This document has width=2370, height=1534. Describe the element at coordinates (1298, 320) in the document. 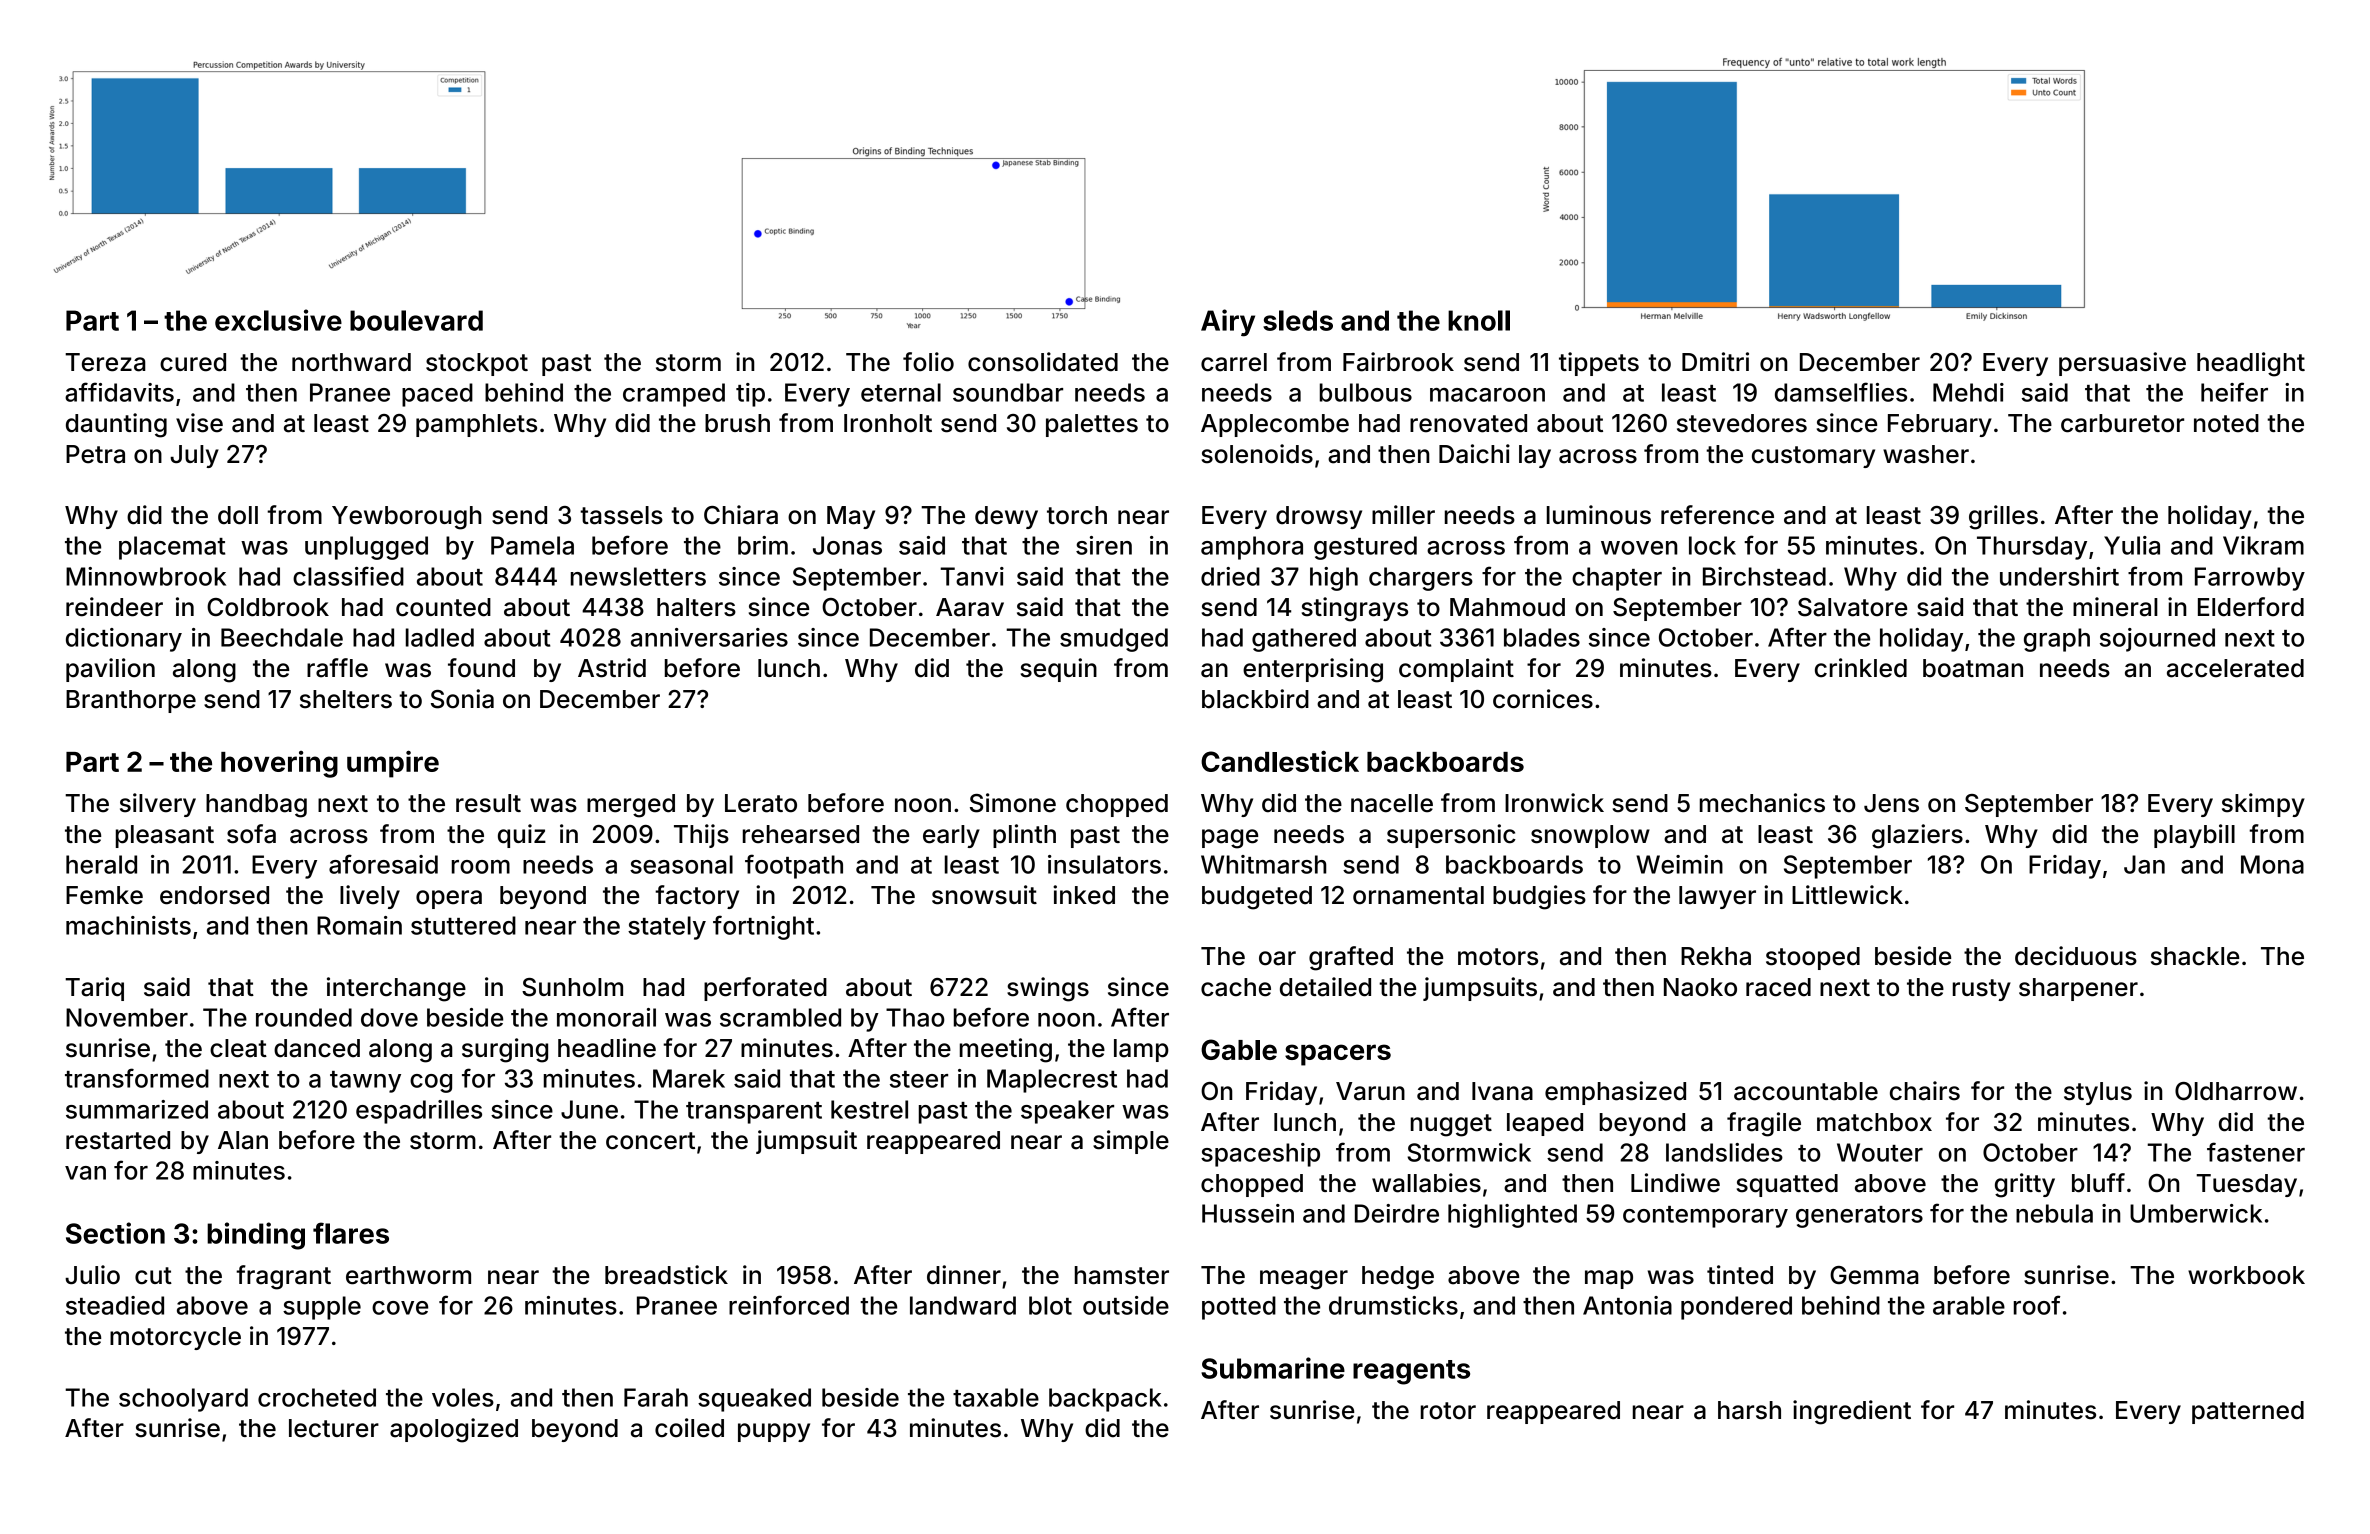

I see `sleds` at that location.
